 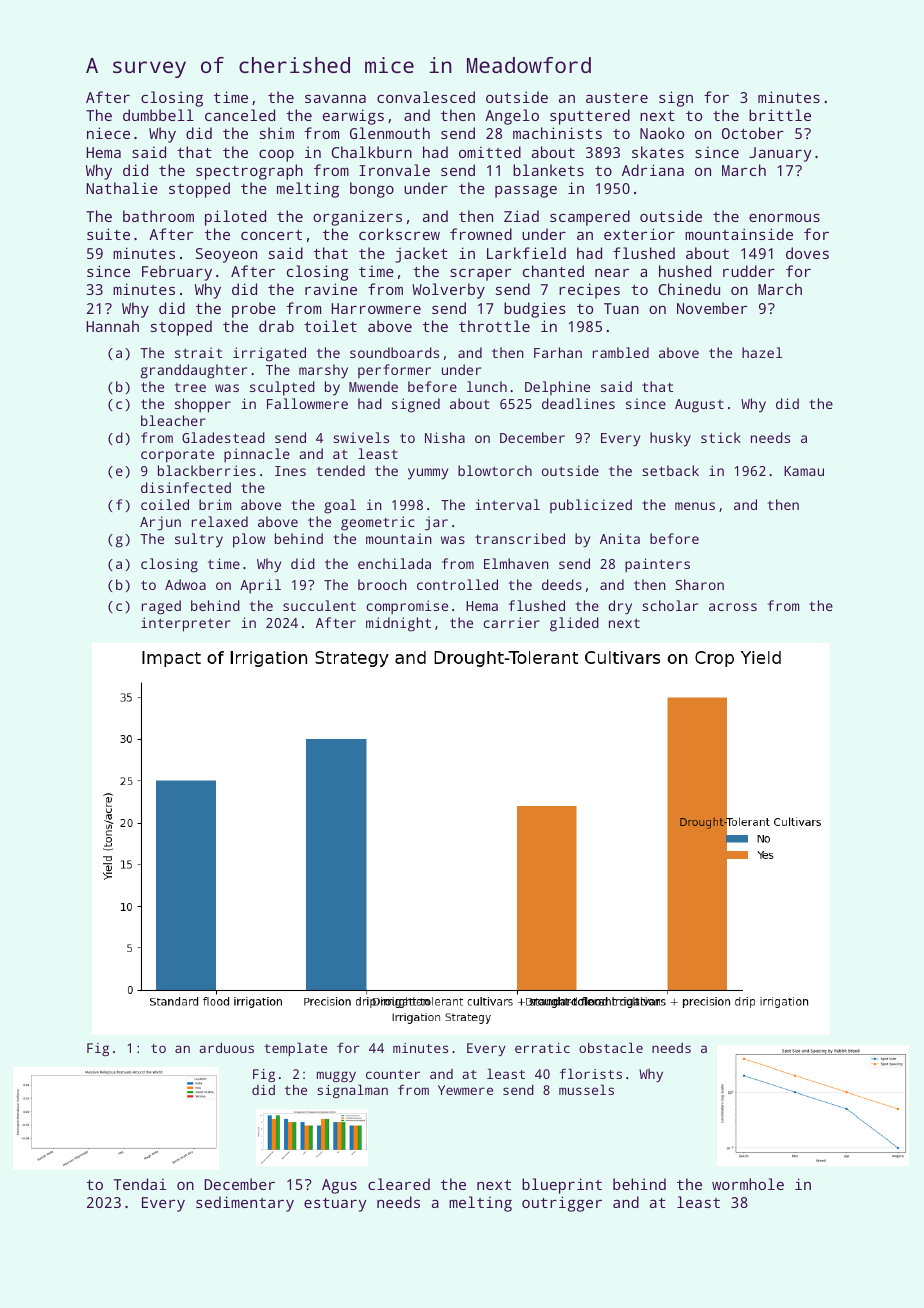 What do you see at coordinates (426, 97) in the screenshot?
I see `convalesced` at bounding box center [426, 97].
